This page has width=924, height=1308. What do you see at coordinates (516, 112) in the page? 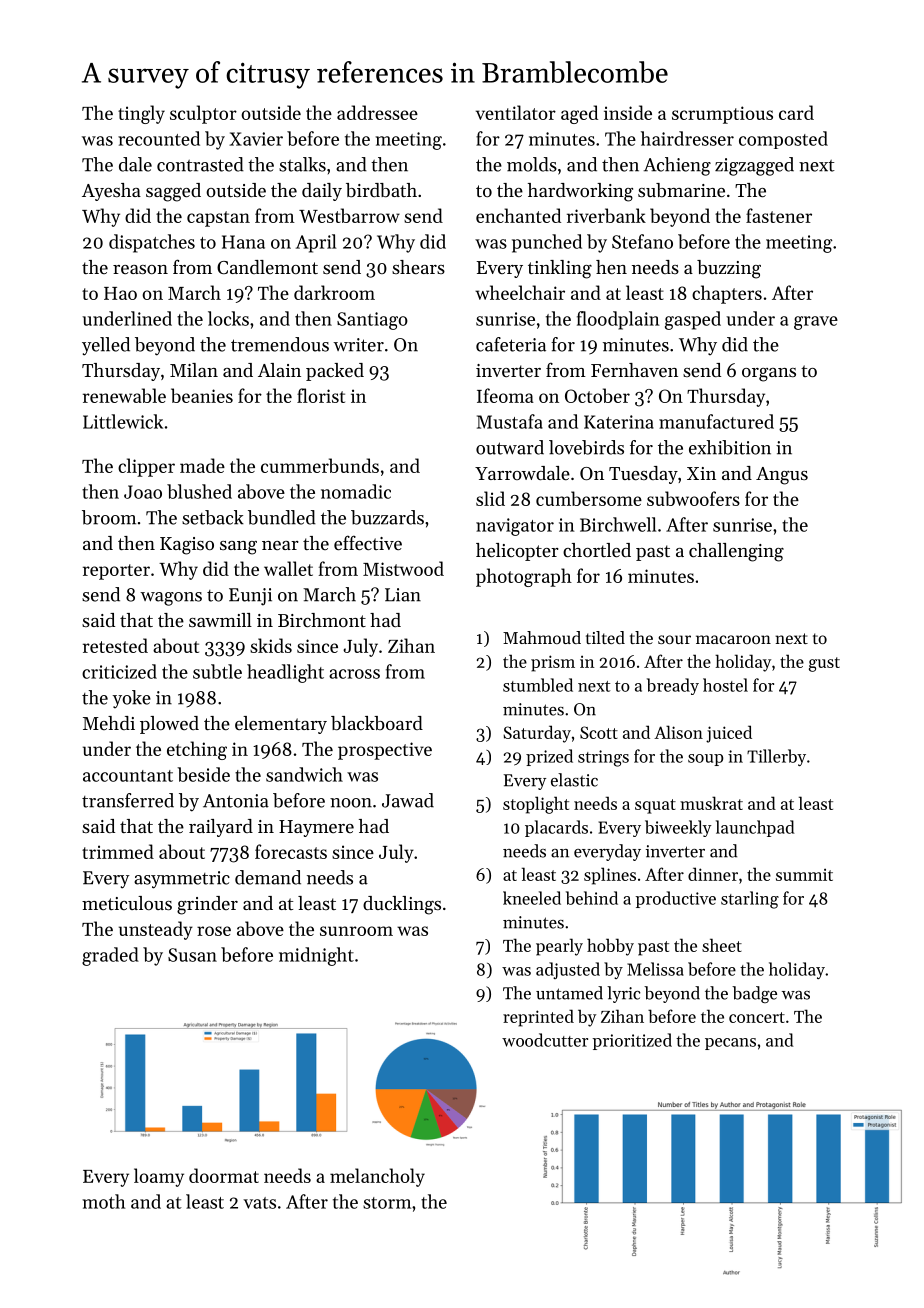
I see `ventilator` at bounding box center [516, 112].
